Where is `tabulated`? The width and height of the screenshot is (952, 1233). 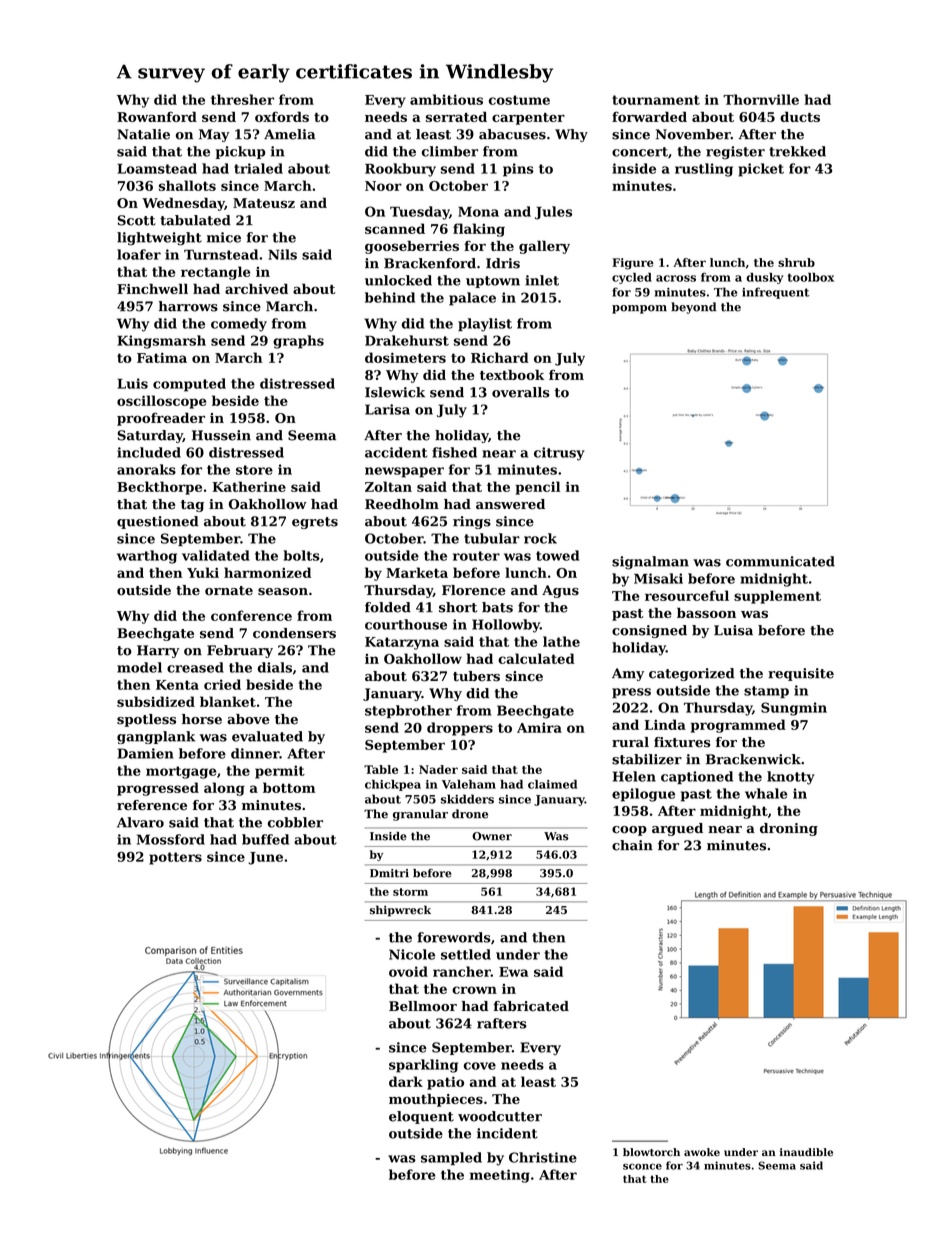 tabulated is located at coordinates (195, 220).
